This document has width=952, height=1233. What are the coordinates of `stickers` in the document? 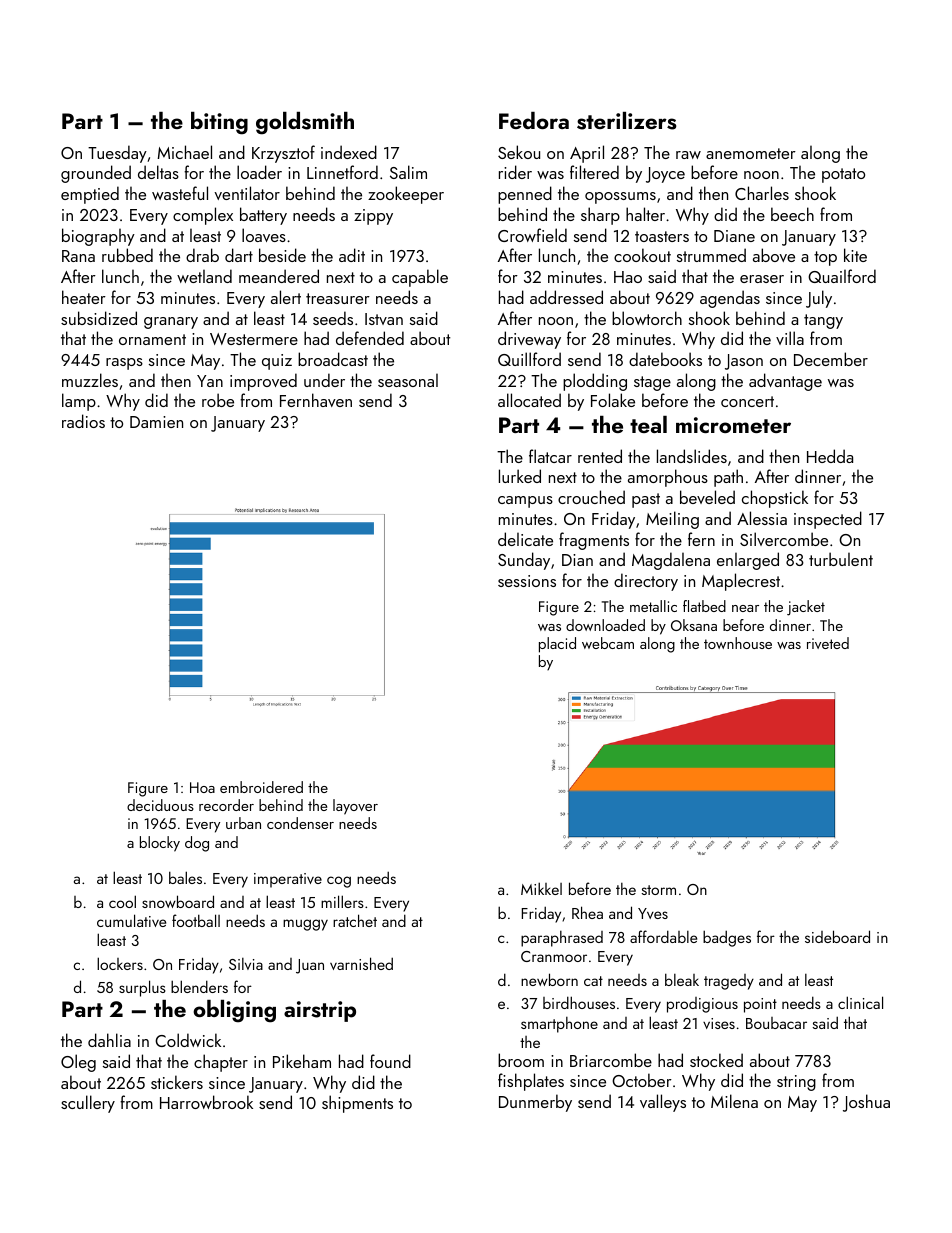 It's located at (177, 1082).
